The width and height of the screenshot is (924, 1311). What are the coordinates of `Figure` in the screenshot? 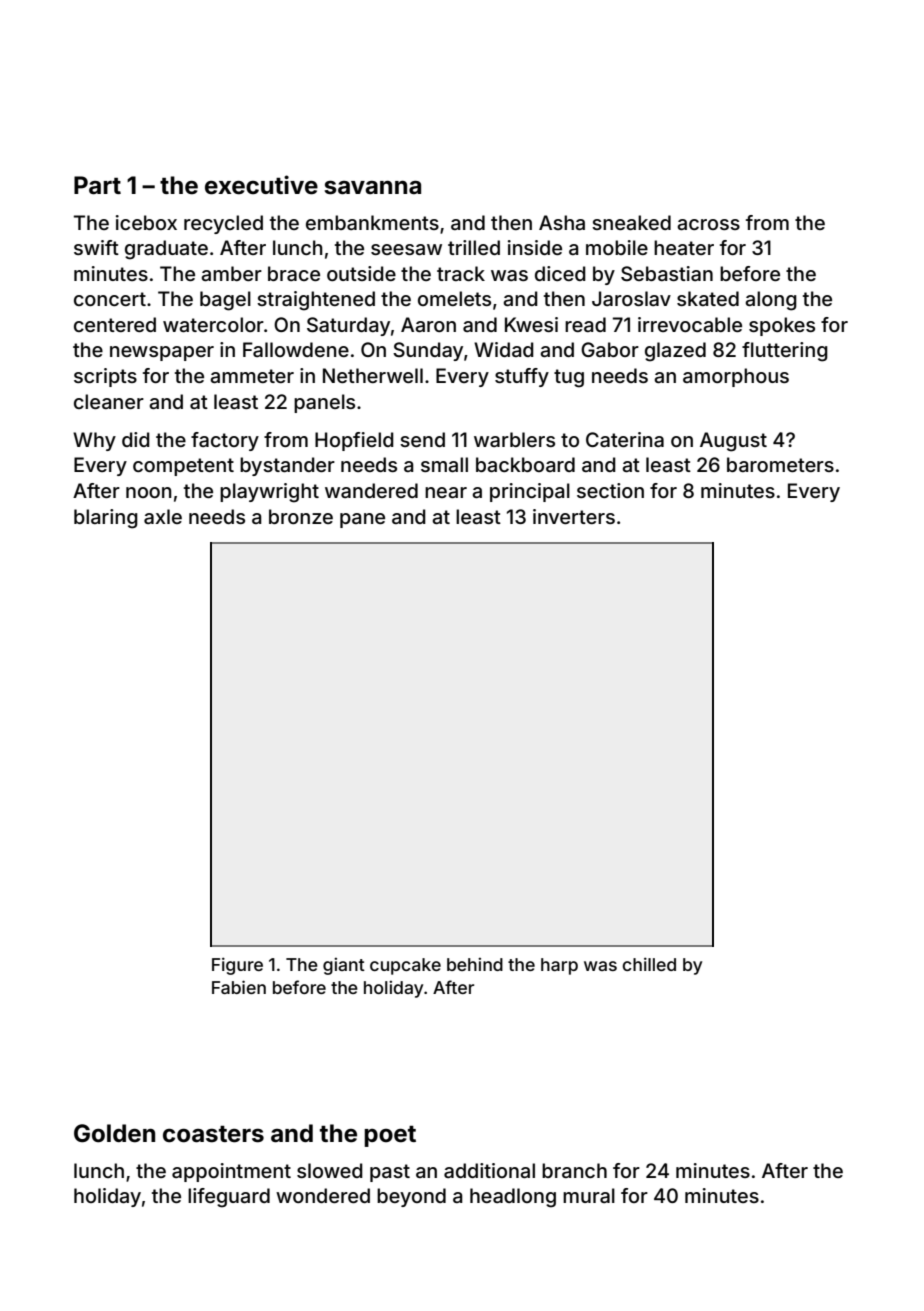 It's located at (237, 966).
